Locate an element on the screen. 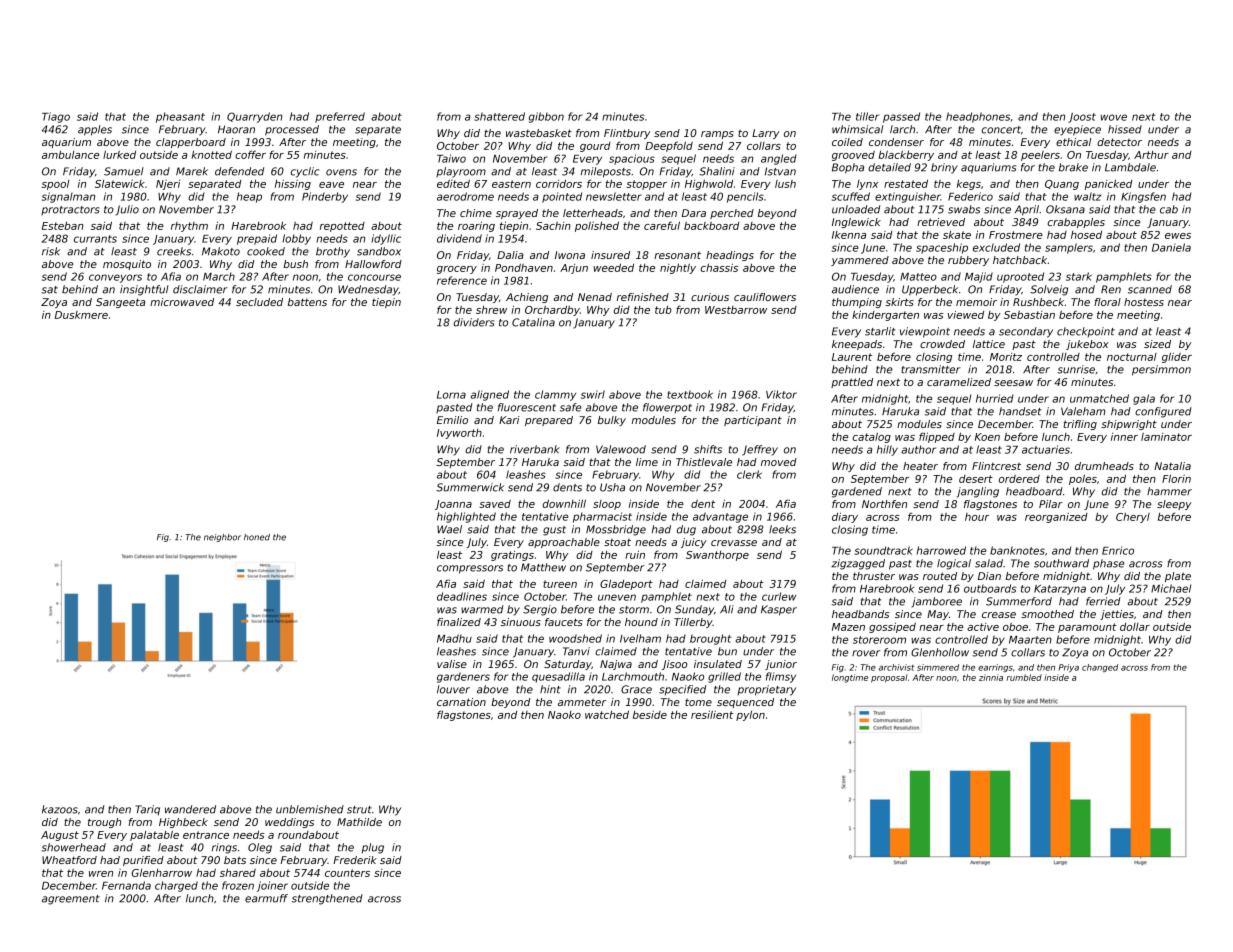 Image resolution: width=1233 pixels, height=952 pixels. Duskmere is located at coordinates (81, 315).
